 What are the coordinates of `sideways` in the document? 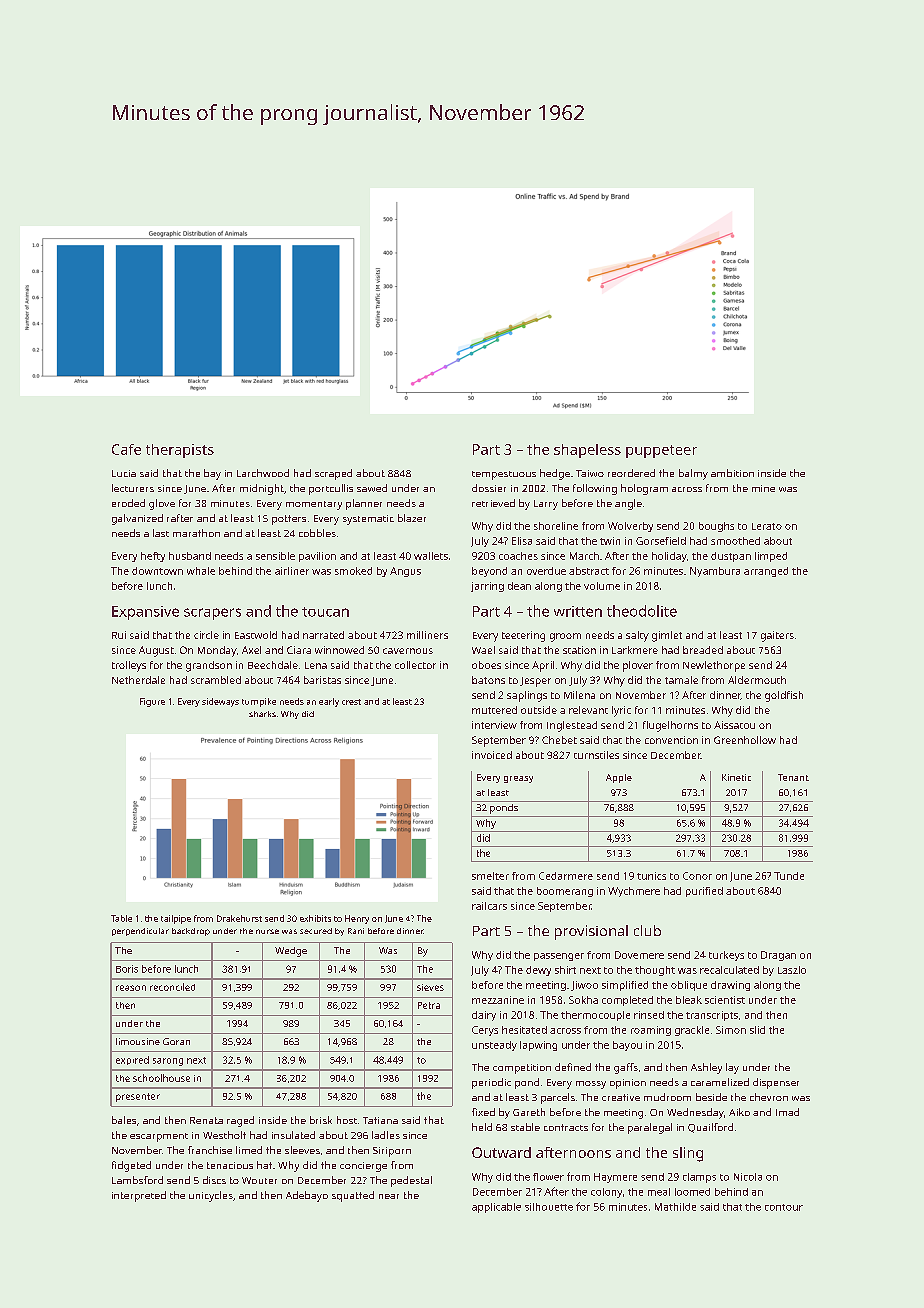 It's located at (220, 702).
